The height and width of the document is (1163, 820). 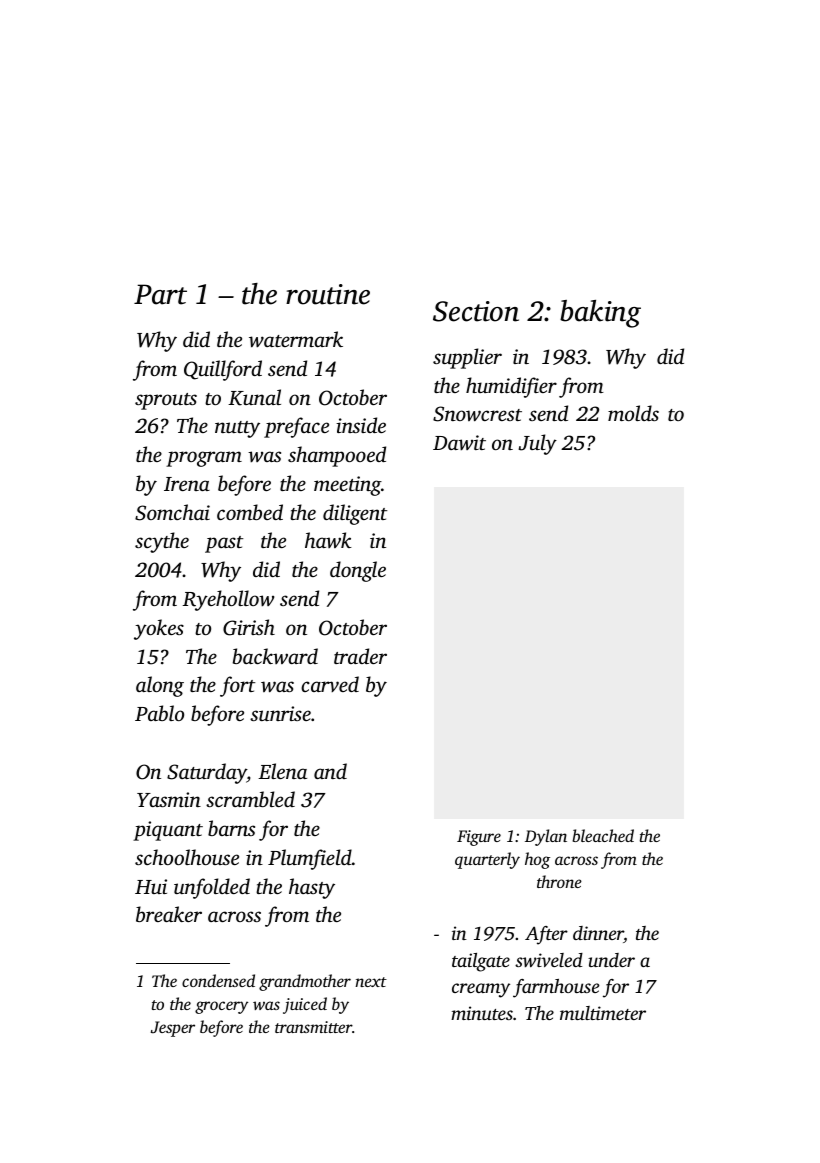 What do you see at coordinates (482, 1013) in the document?
I see `minutes` at bounding box center [482, 1013].
